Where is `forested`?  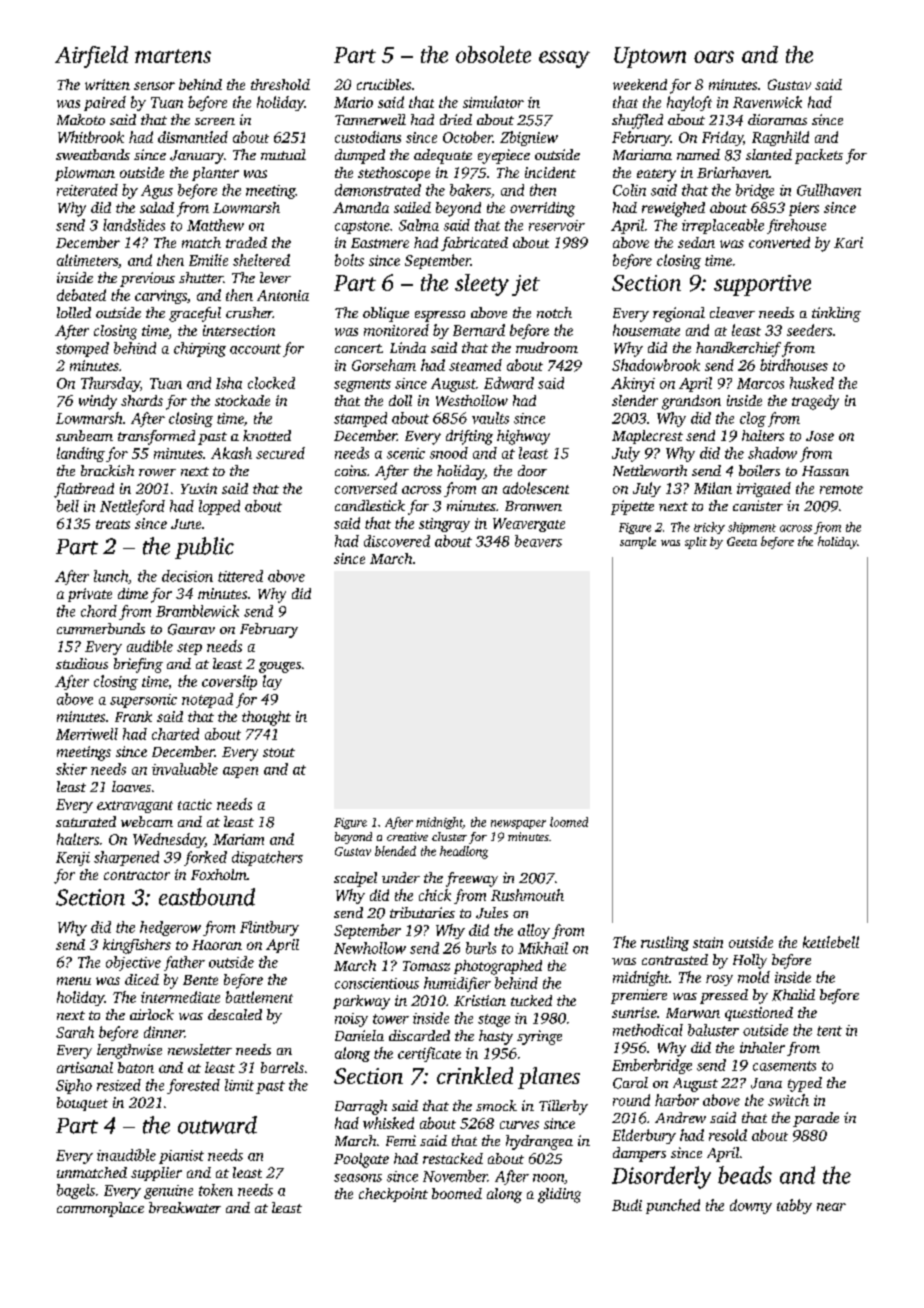 forested is located at coordinates (193, 1086).
